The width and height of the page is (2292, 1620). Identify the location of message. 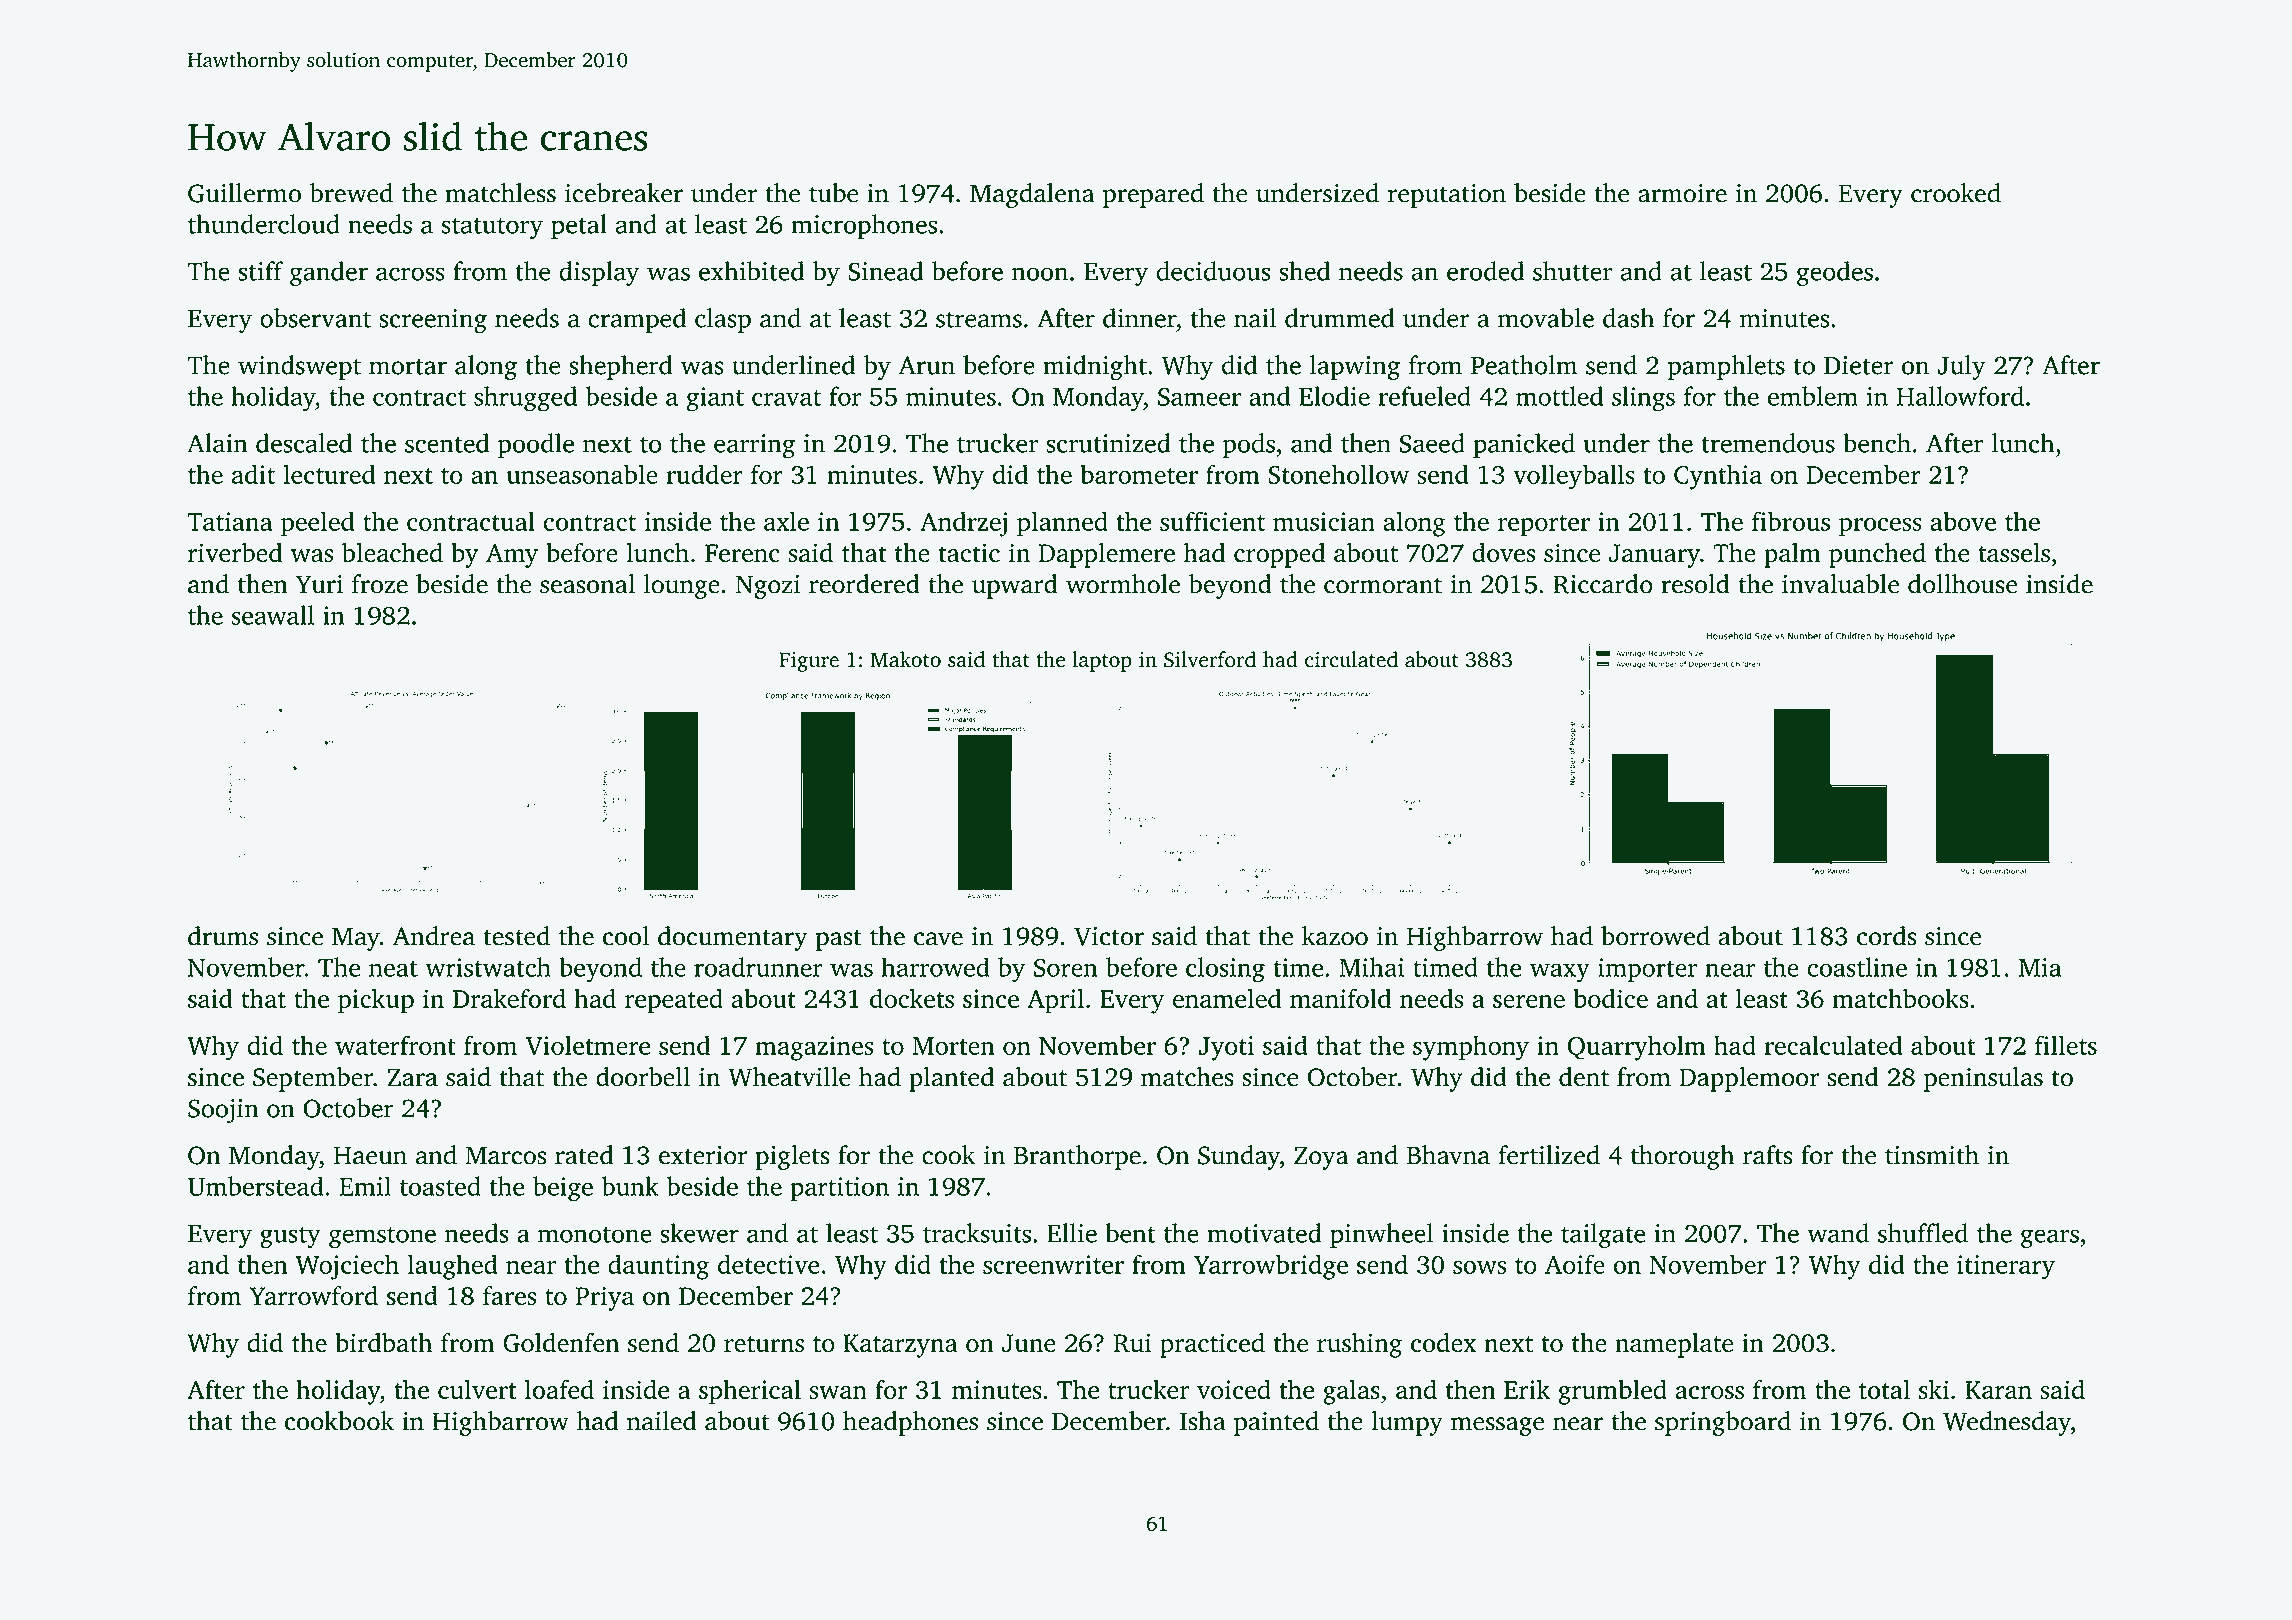
(1497, 1426).
